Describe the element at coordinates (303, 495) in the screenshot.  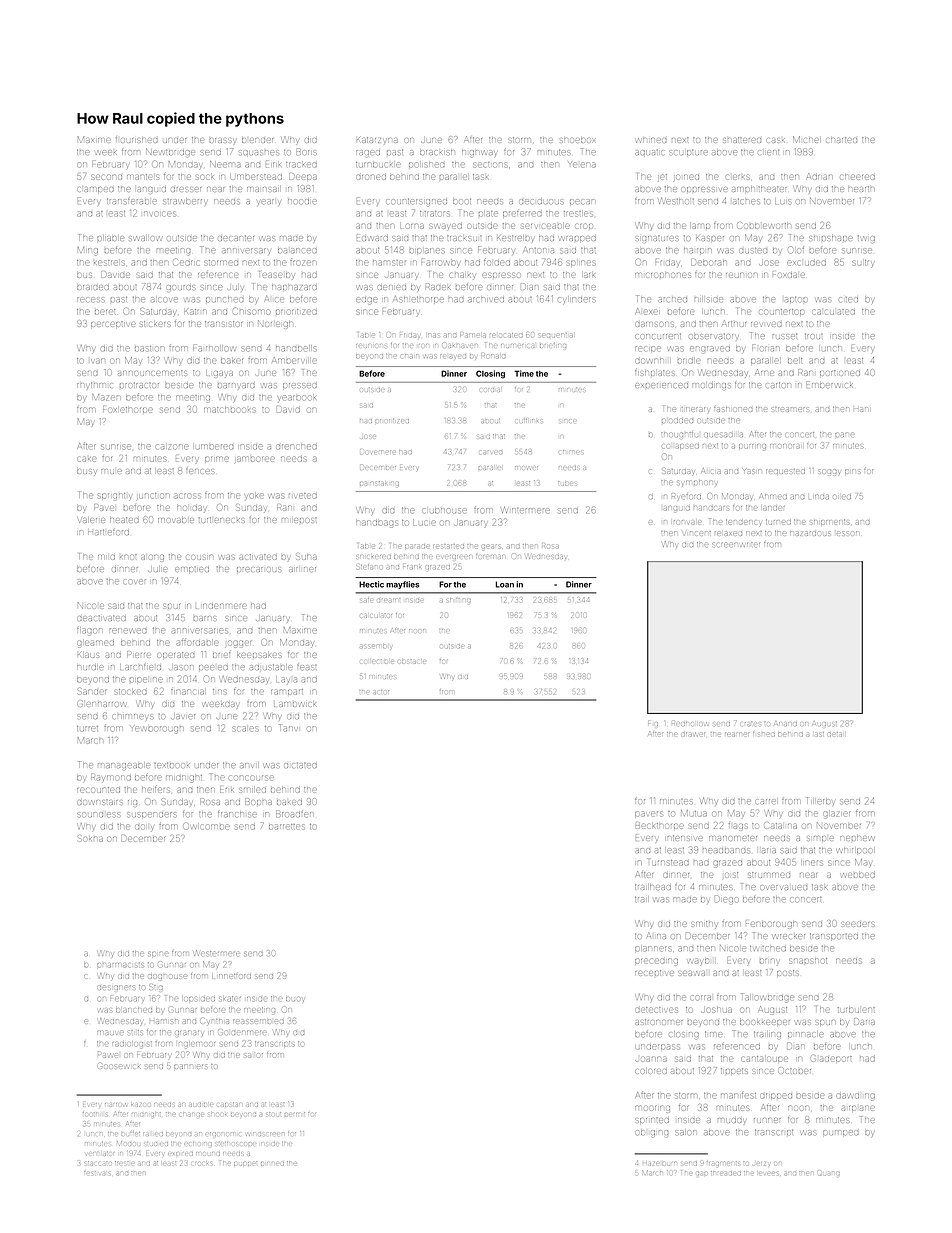
I see `riveted` at that location.
